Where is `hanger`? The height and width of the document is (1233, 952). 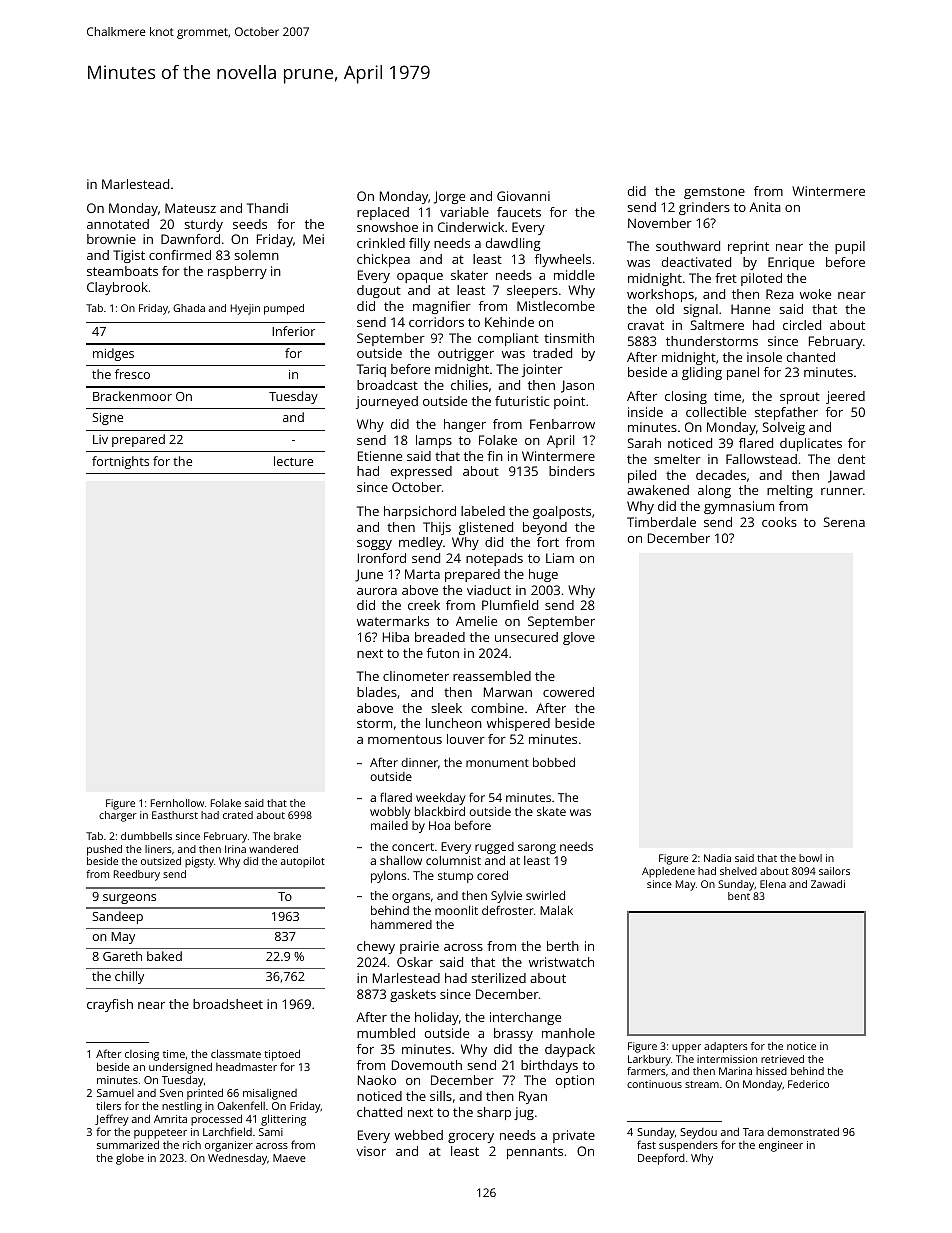
hanger is located at coordinates (465, 425).
